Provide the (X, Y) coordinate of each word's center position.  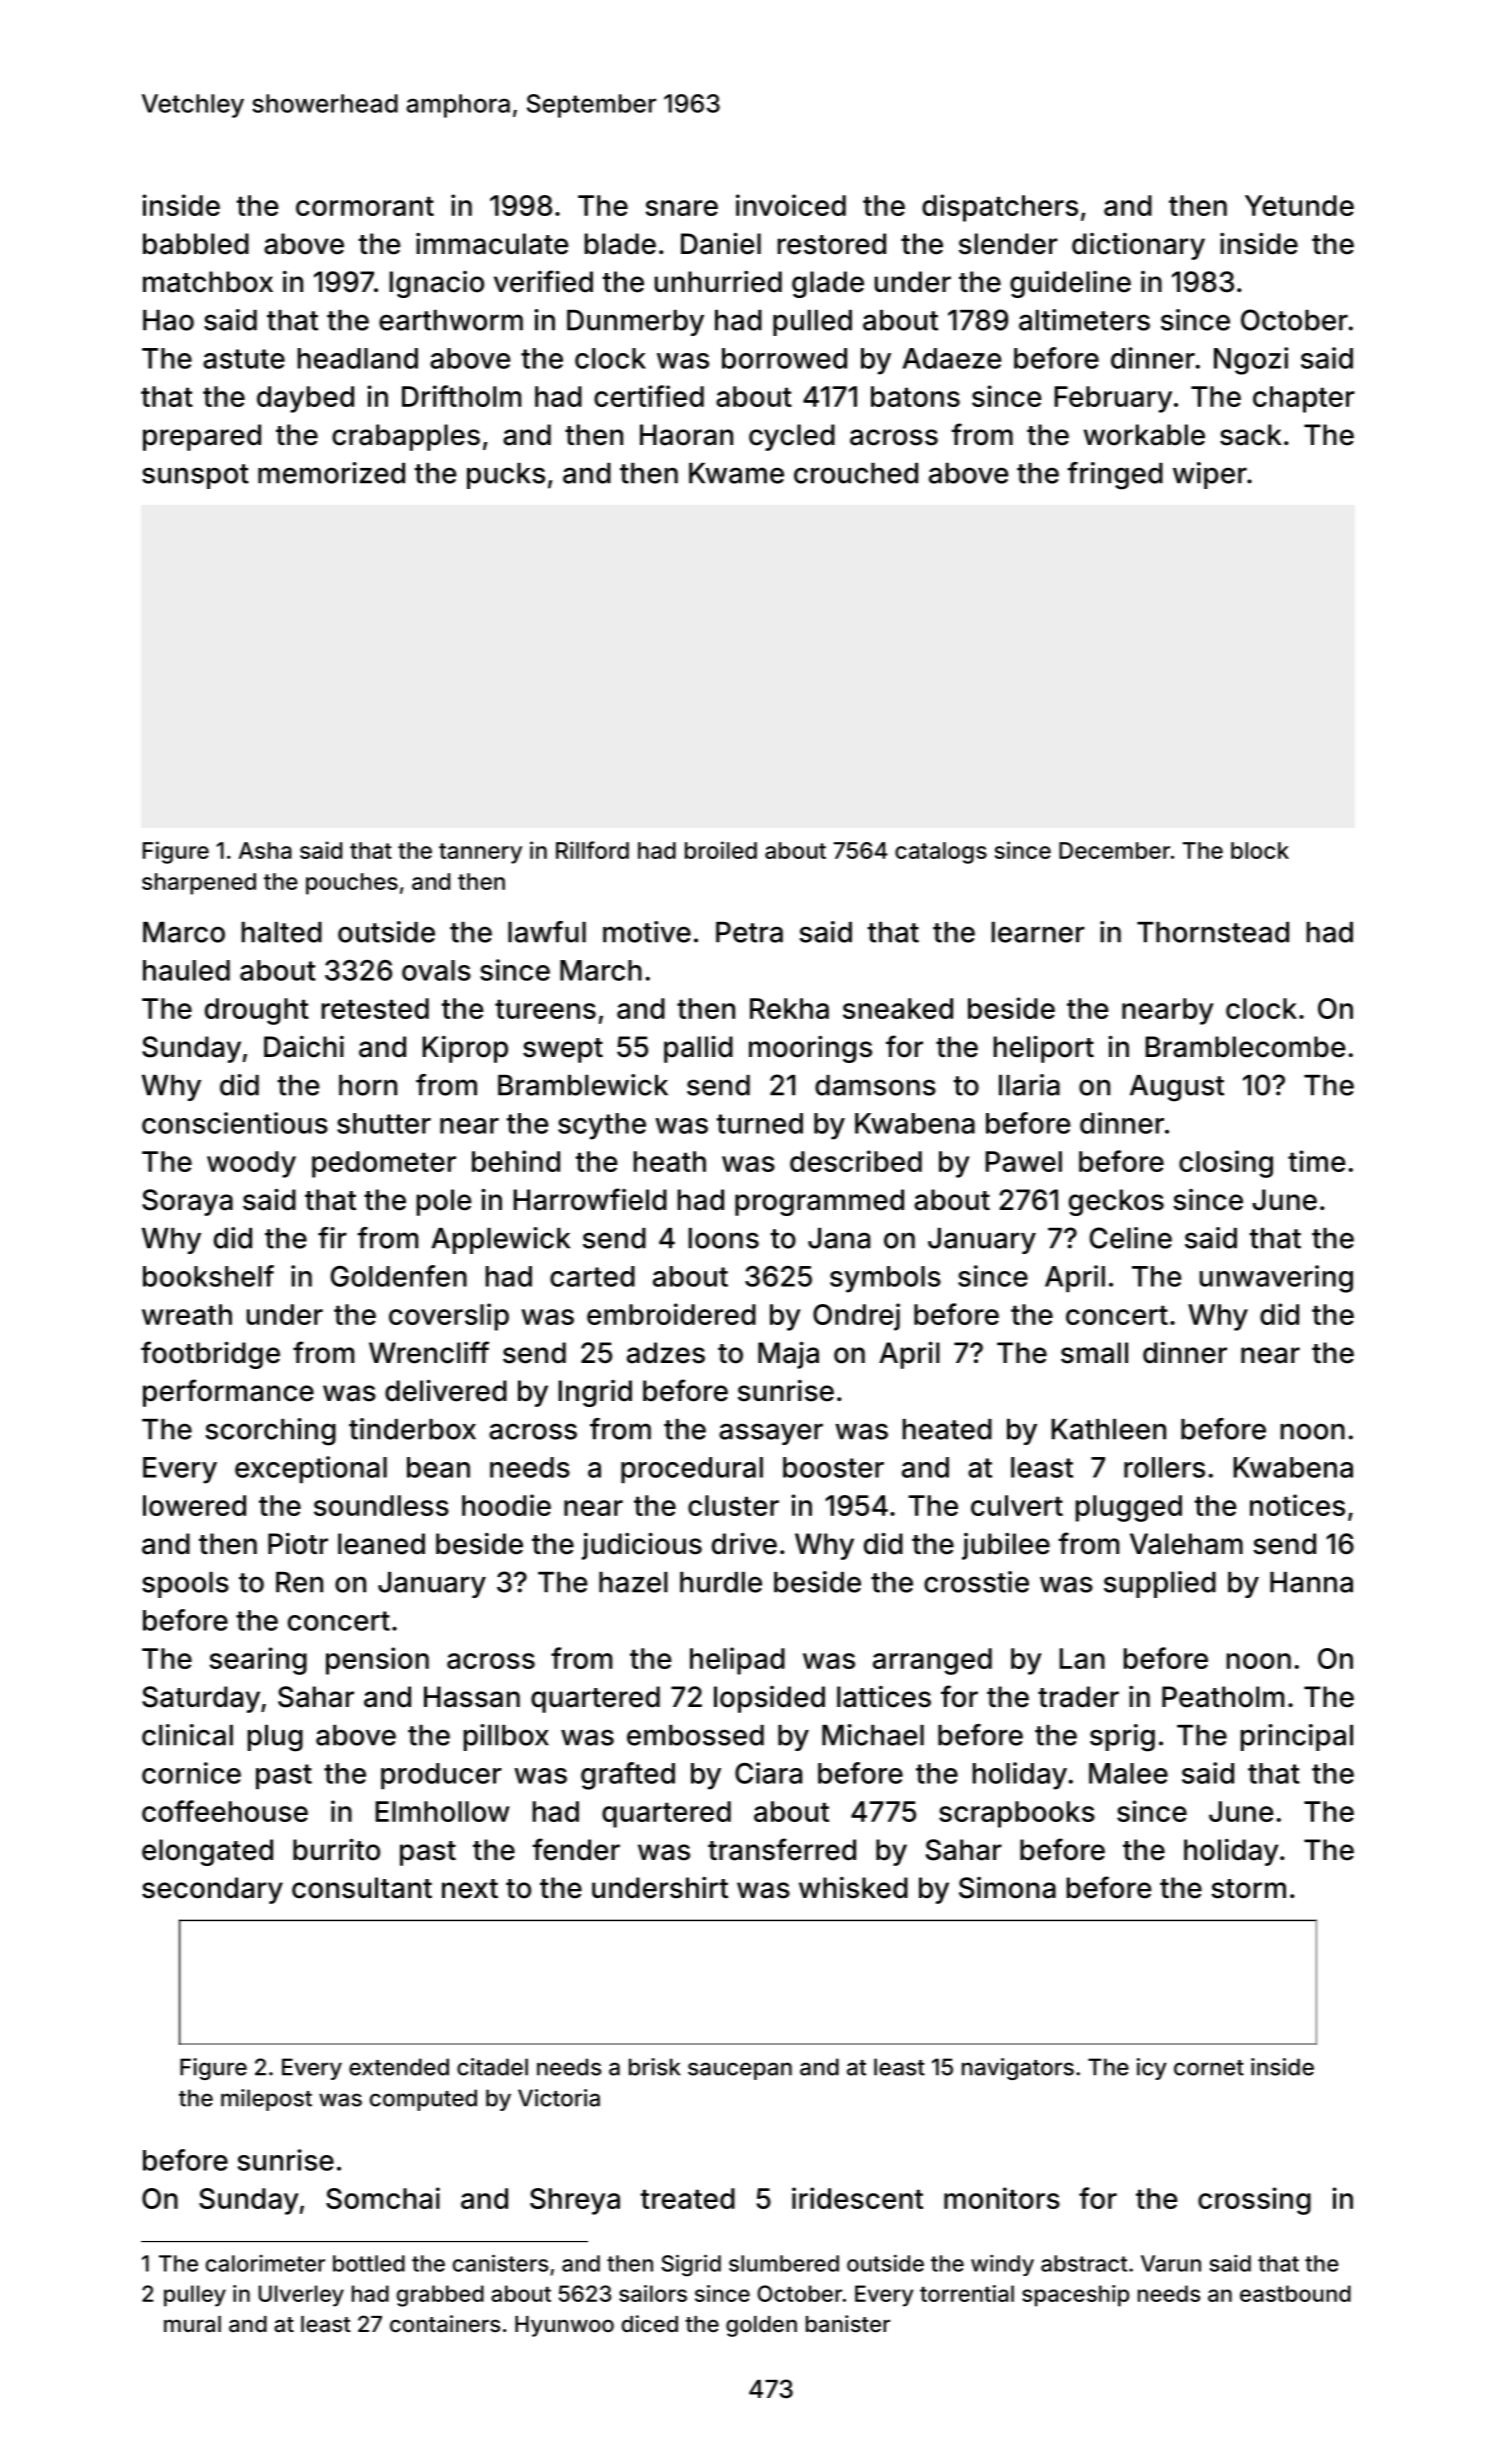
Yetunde (1299, 205)
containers (445, 2324)
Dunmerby (635, 322)
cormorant (365, 206)
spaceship (1075, 2296)
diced (650, 2323)
